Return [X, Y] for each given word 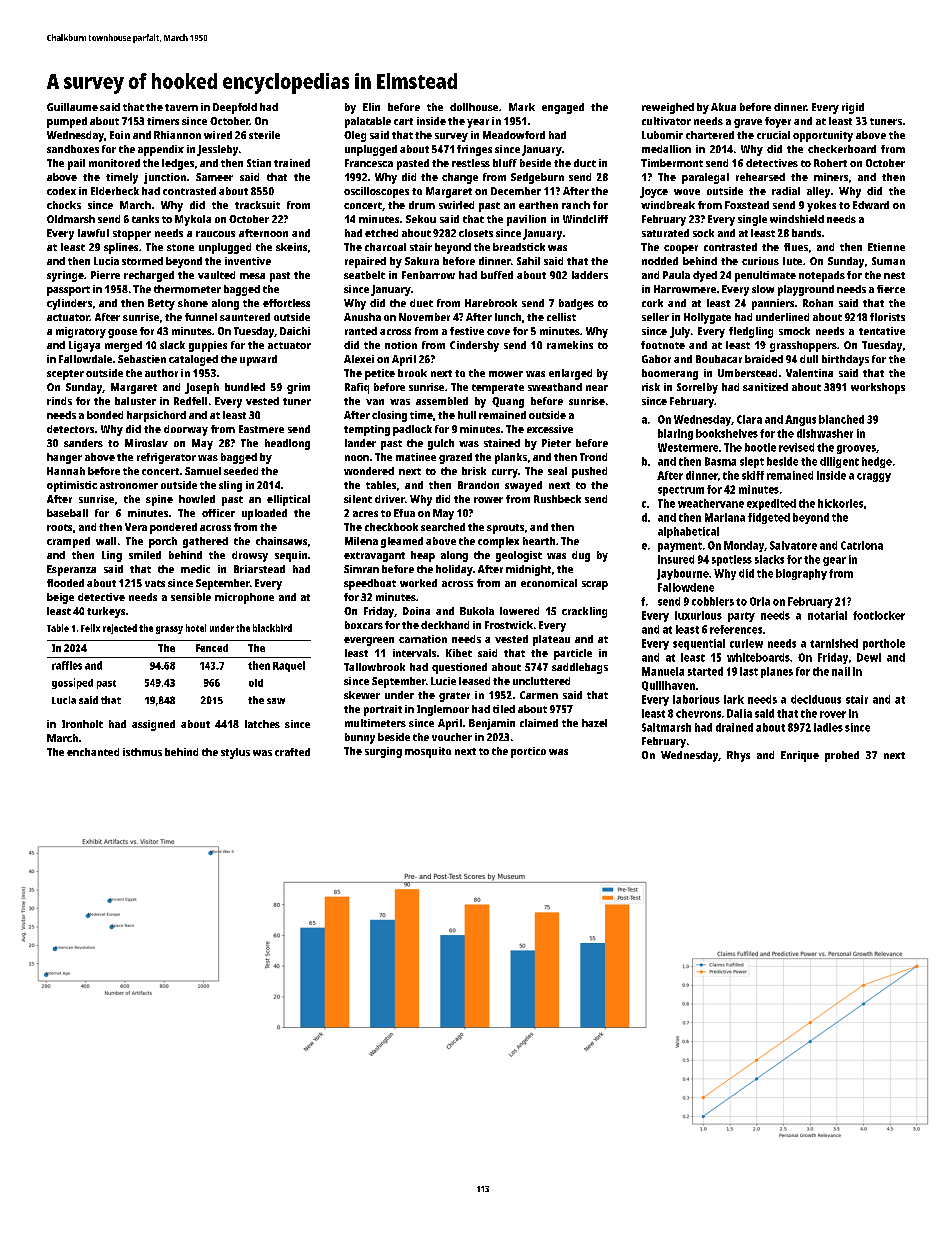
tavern [181, 107]
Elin [371, 107]
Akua [723, 107]
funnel [201, 317]
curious [760, 261]
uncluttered [541, 681]
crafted [292, 752]
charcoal [385, 247]
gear [834, 561]
